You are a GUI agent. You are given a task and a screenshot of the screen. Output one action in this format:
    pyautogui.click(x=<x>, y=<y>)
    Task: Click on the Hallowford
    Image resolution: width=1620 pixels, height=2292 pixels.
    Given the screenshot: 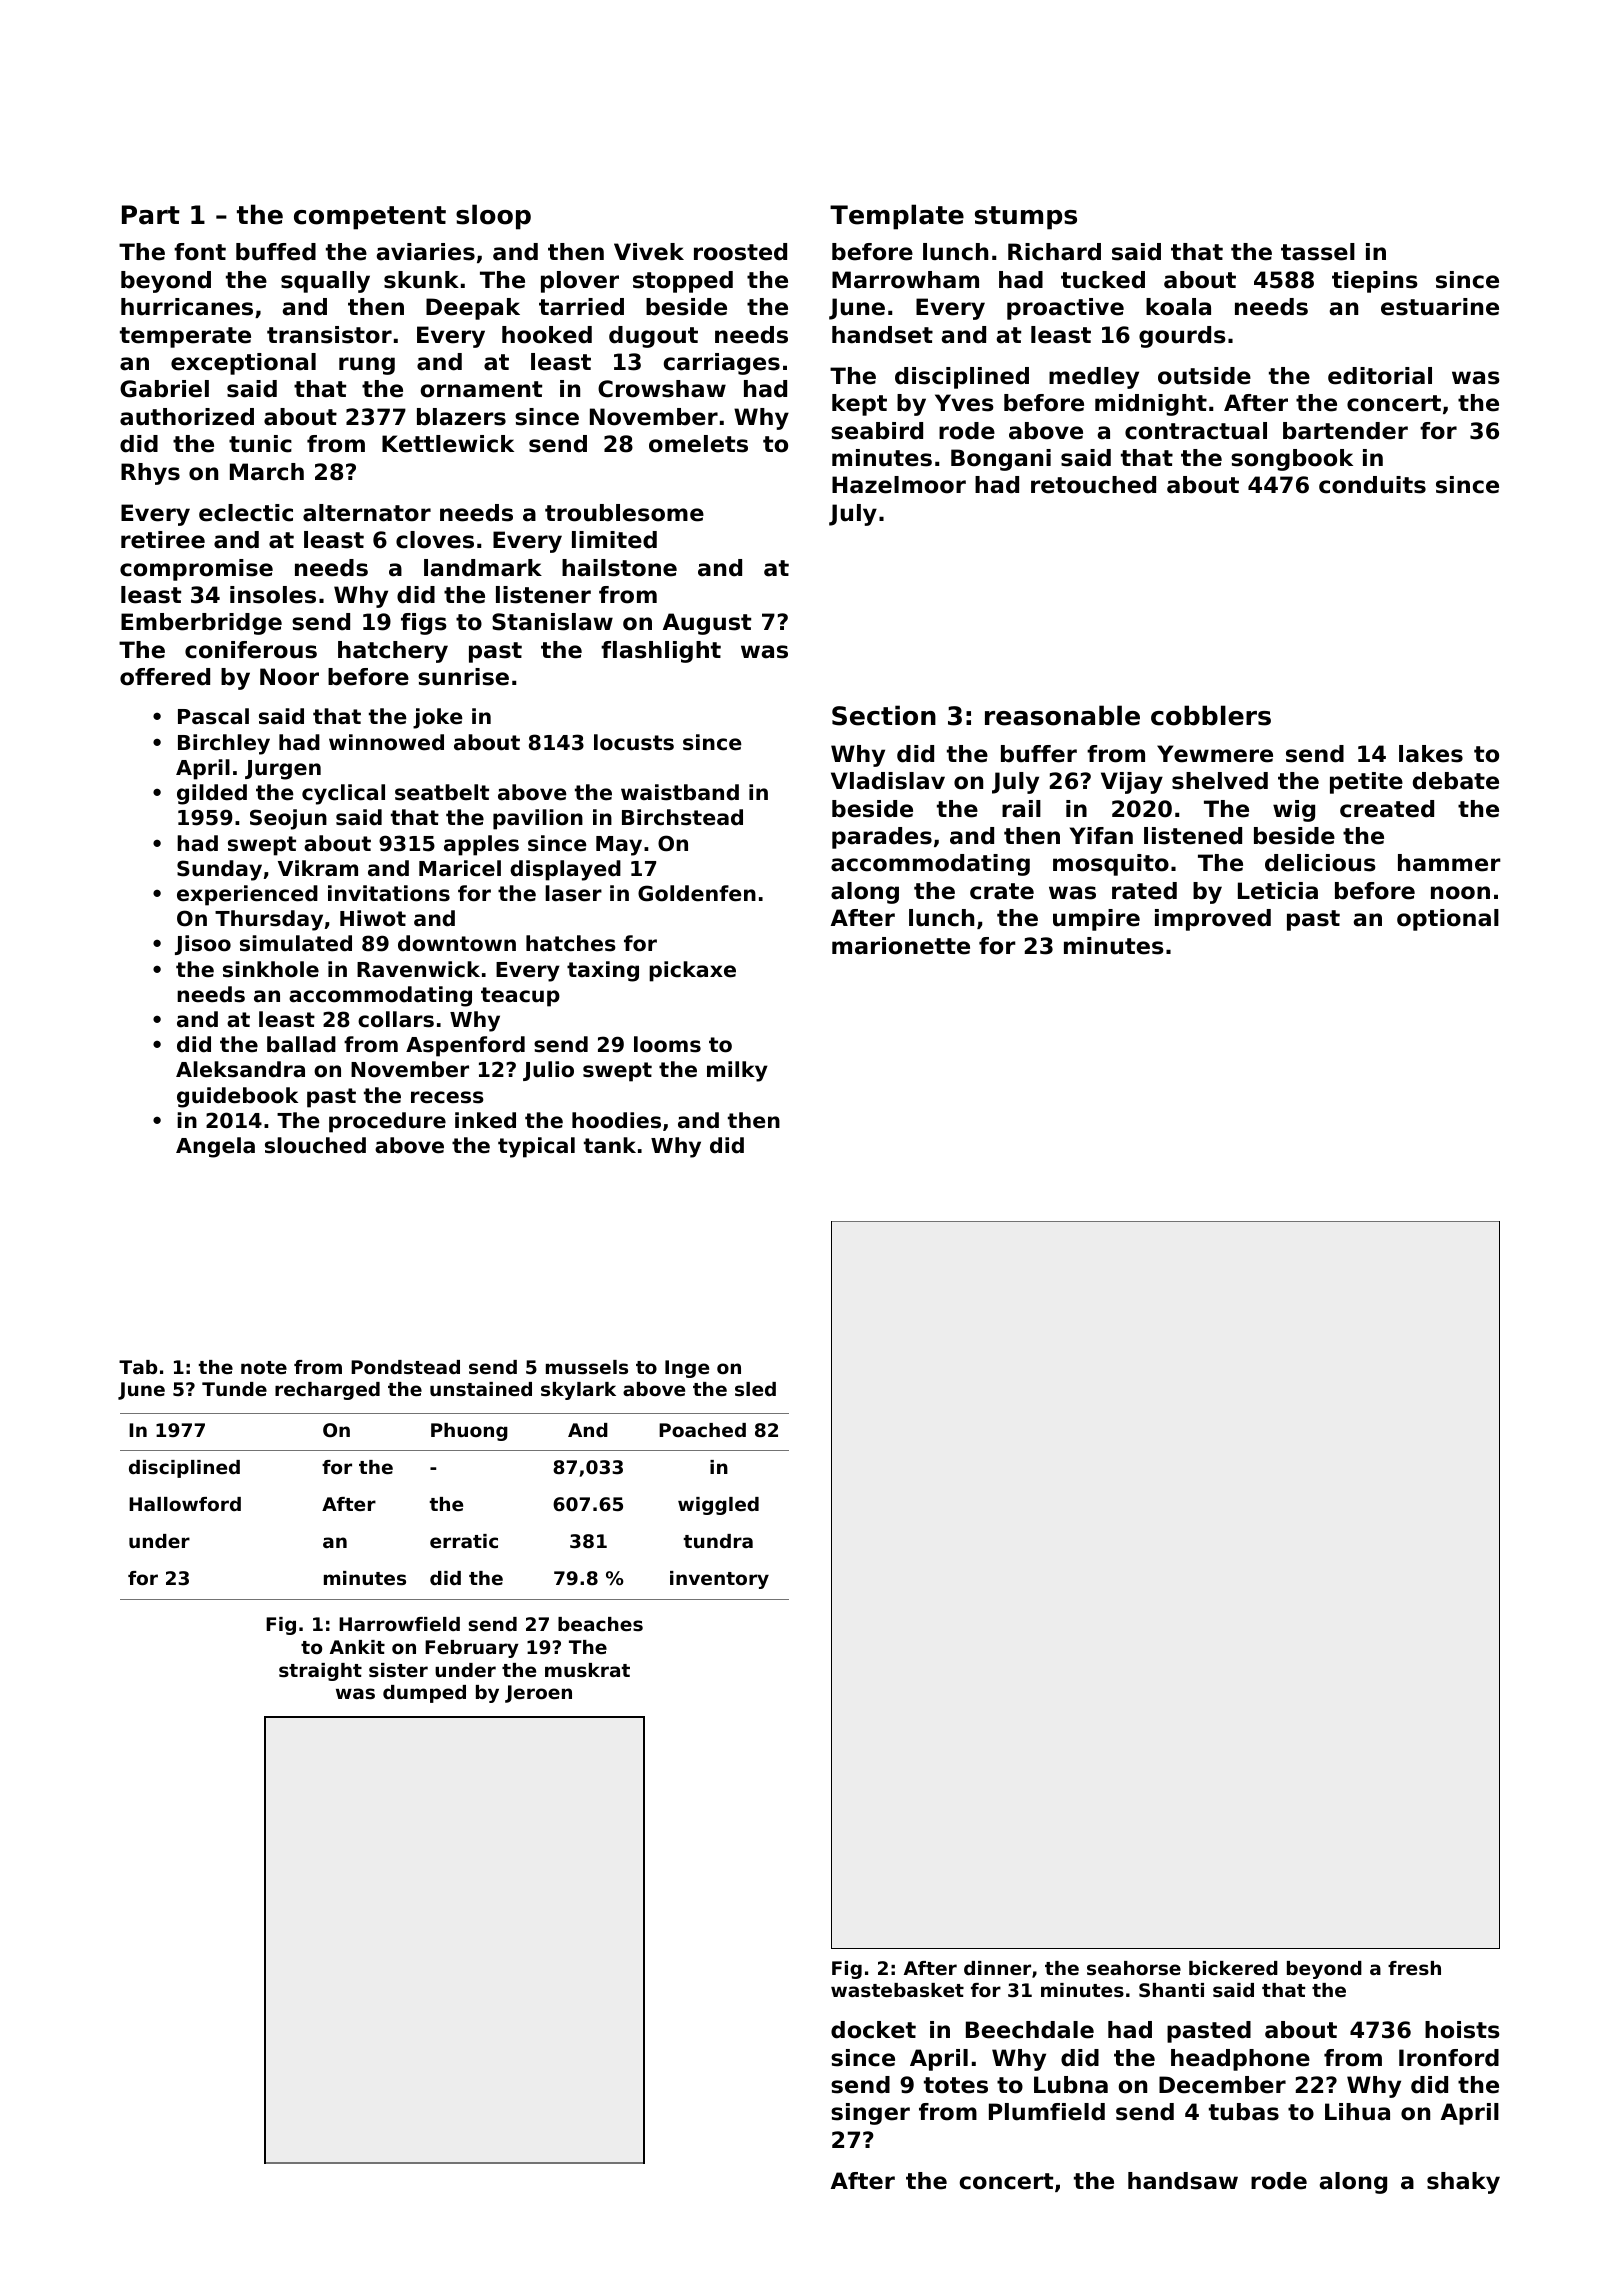 What is the action you would take?
    pyautogui.click(x=185, y=1504)
